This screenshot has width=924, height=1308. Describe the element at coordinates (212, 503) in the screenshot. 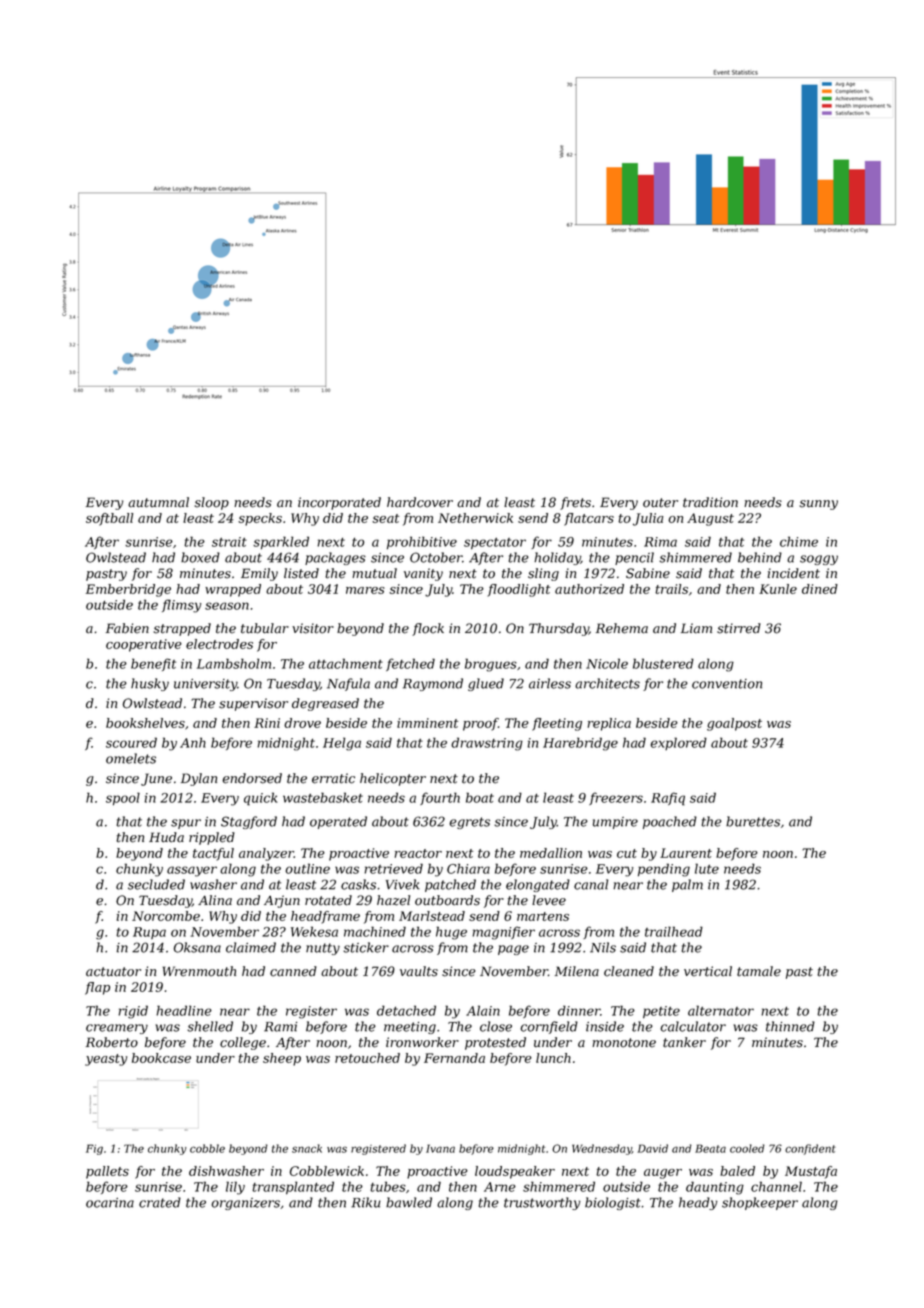

I see `sloop` at that location.
